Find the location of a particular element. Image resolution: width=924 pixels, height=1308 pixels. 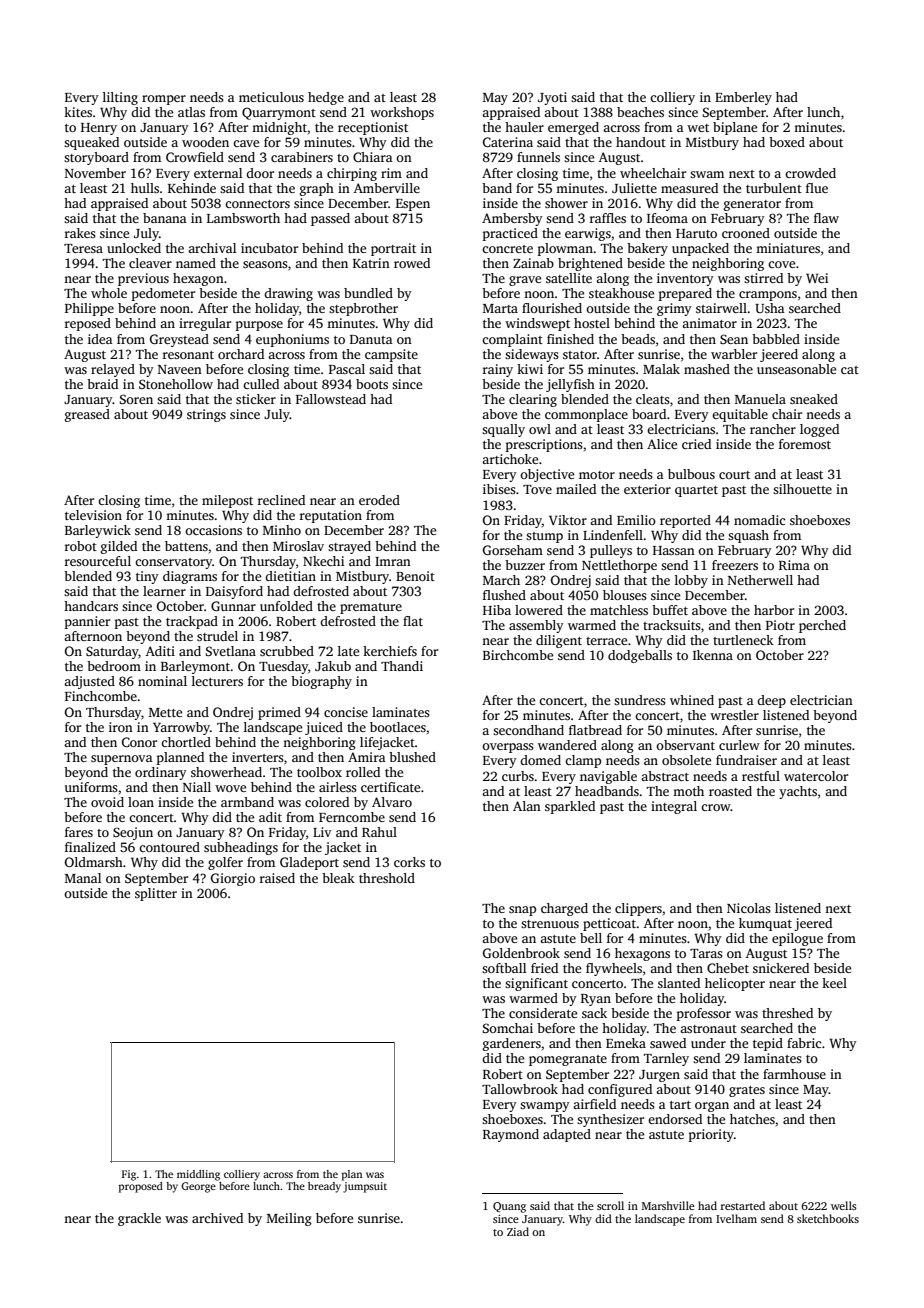

yachts is located at coordinates (798, 792).
